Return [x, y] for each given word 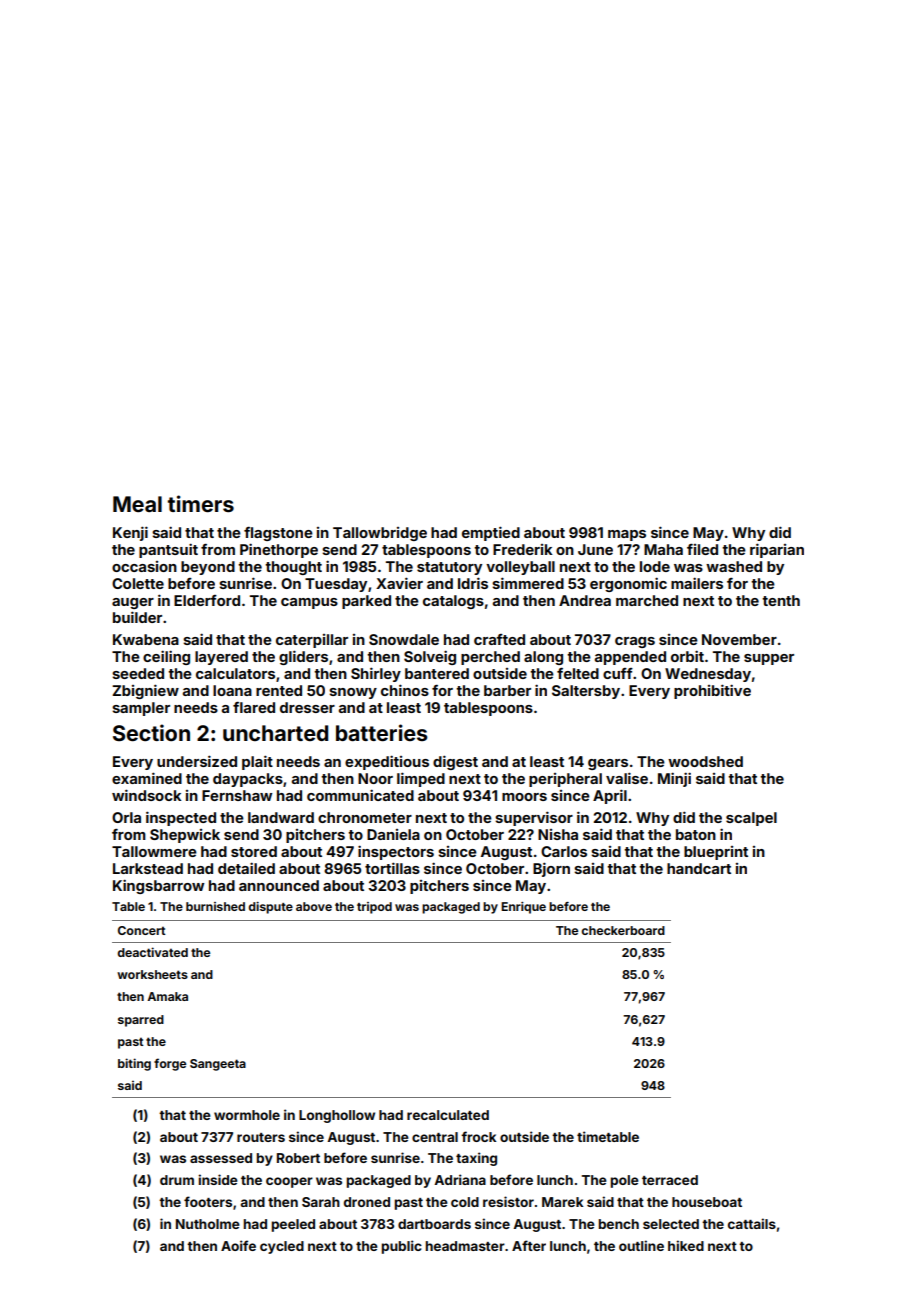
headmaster [465, 1246]
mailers [697, 583]
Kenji [130, 533]
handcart [699, 868]
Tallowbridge [380, 534]
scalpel [751, 819]
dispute [270, 908]
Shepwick [185, 836]
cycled [282, 1247]
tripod [374, 908]
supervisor [534, 818]
